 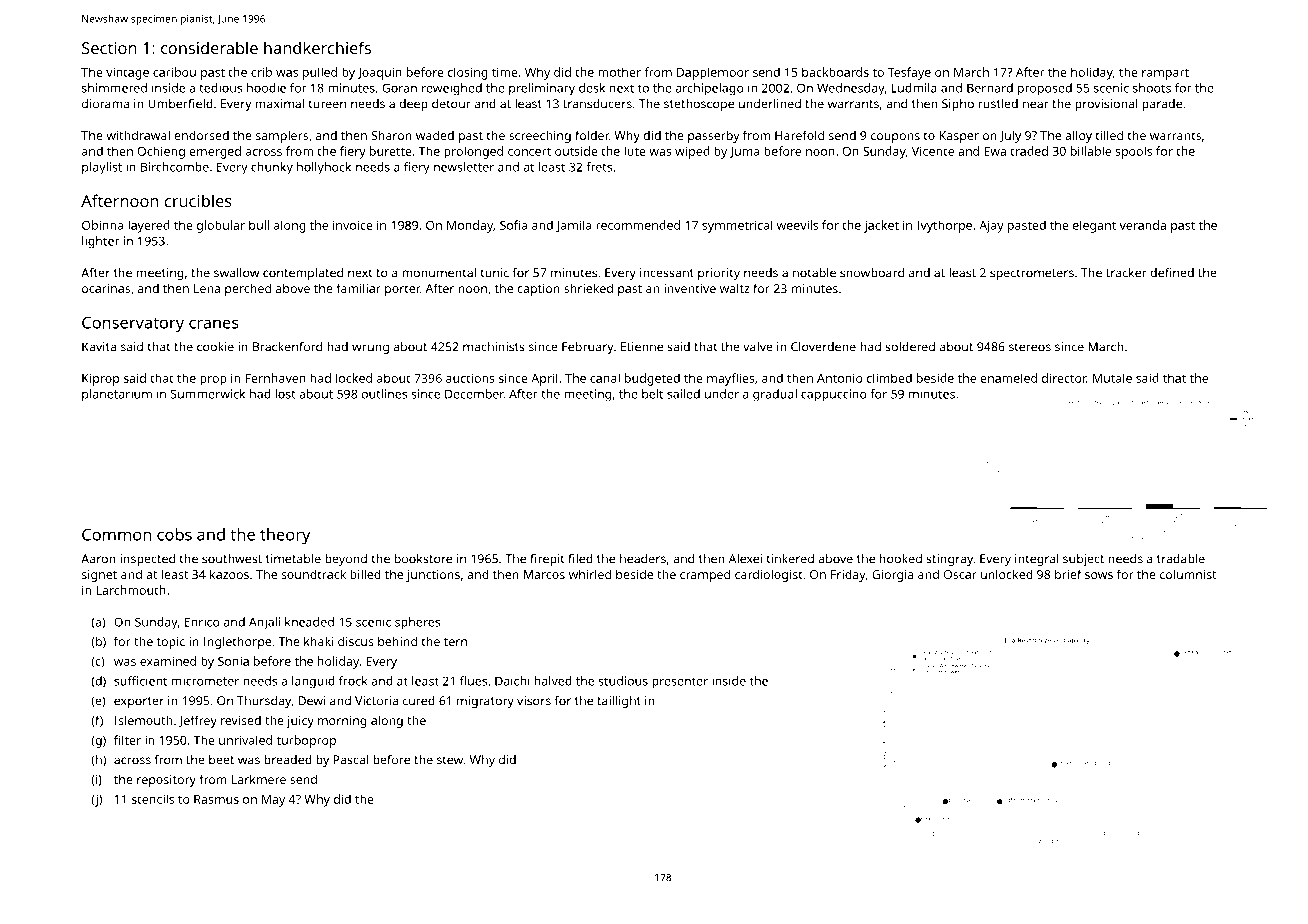 What do you see at coordinates (350, 760) in the screenshot?
I see `Pascal` at bounding box center [350, 760].
